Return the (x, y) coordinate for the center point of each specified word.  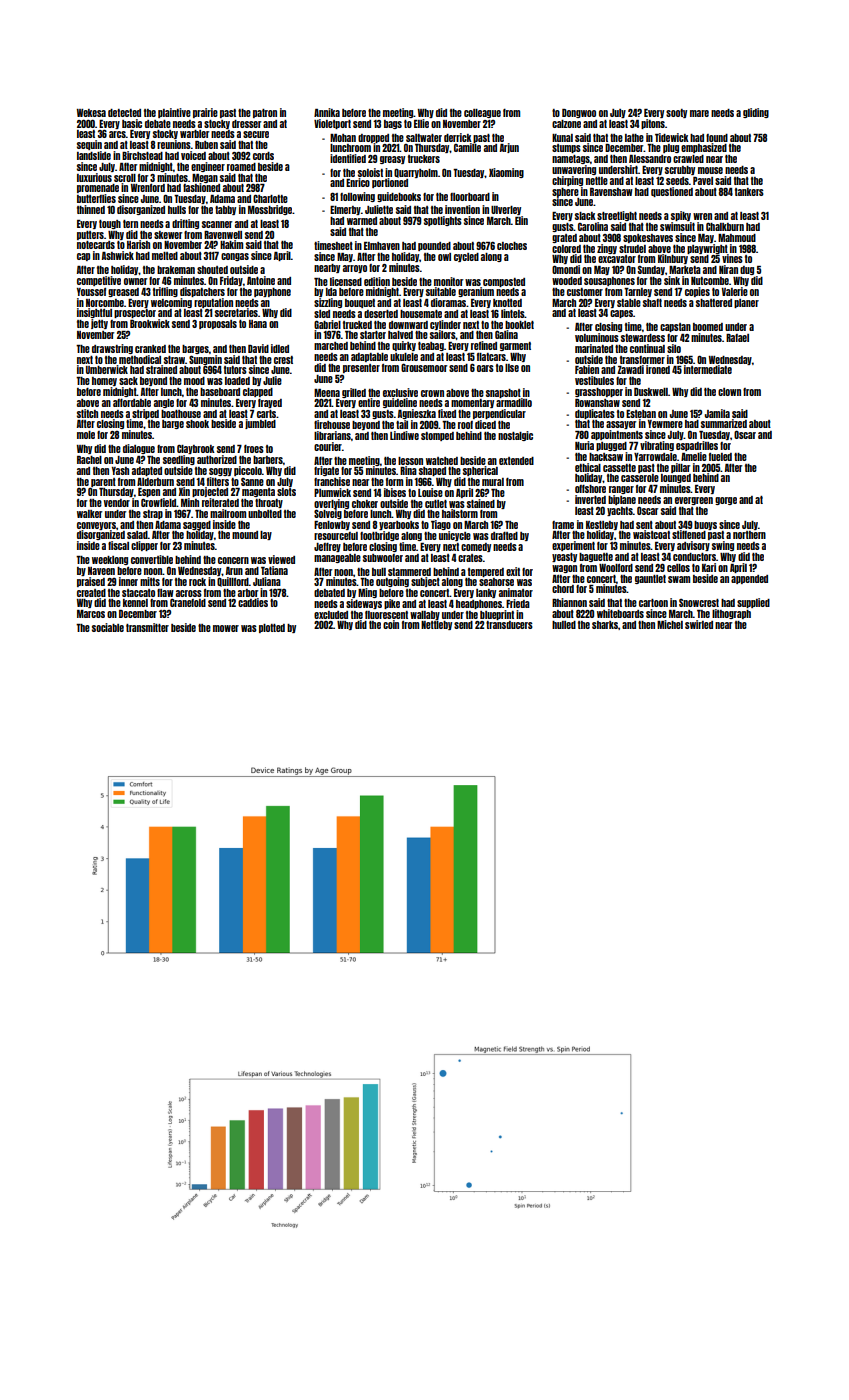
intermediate (708, 369)
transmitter (147, 627)
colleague (482, 113)
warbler (194, 134)
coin (391, 624)
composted (504, 282)
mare (699, 113)
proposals (218, 324)
